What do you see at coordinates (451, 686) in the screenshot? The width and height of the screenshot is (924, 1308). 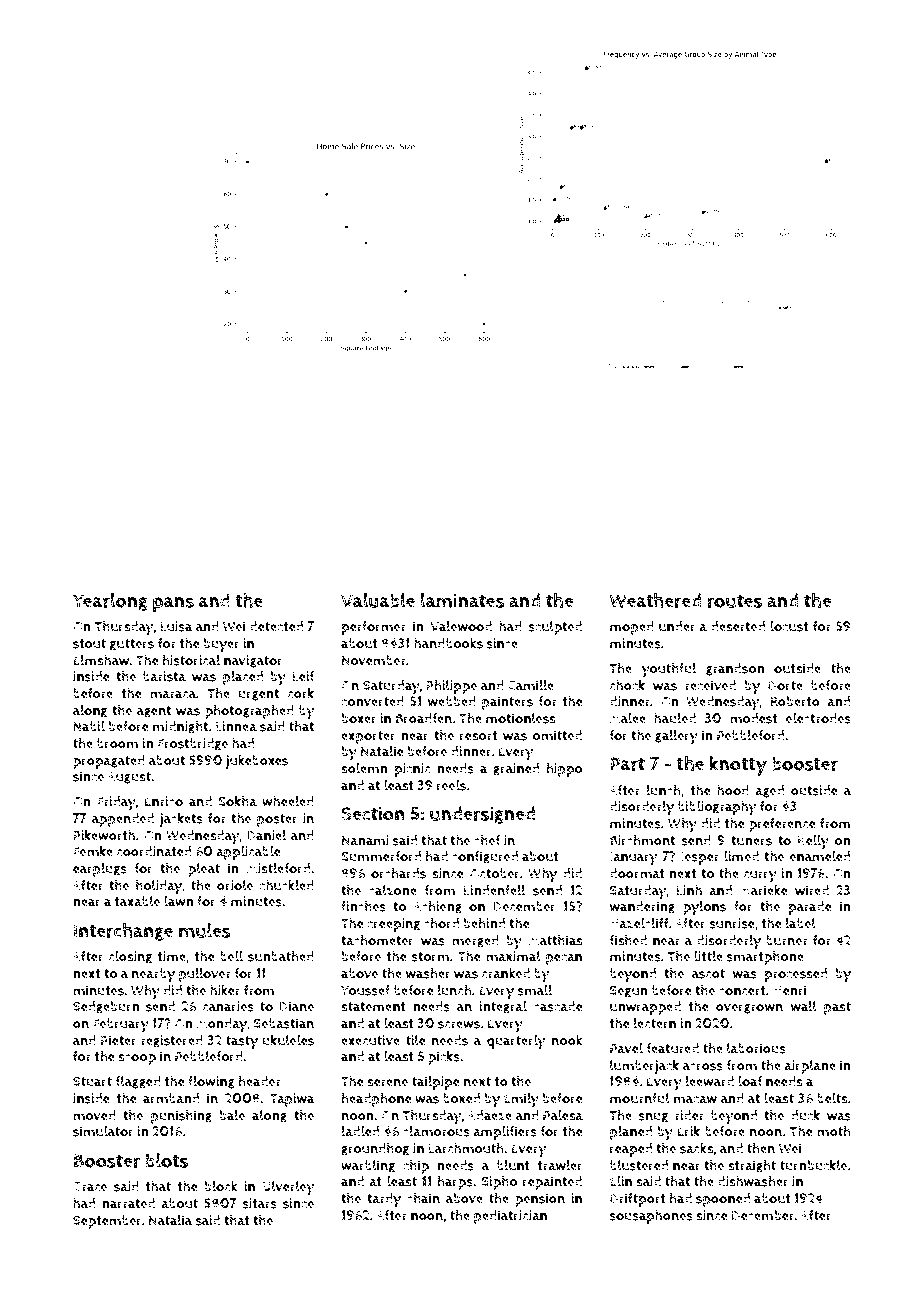 I see `Philippe` at bounding box center [451, 686].
